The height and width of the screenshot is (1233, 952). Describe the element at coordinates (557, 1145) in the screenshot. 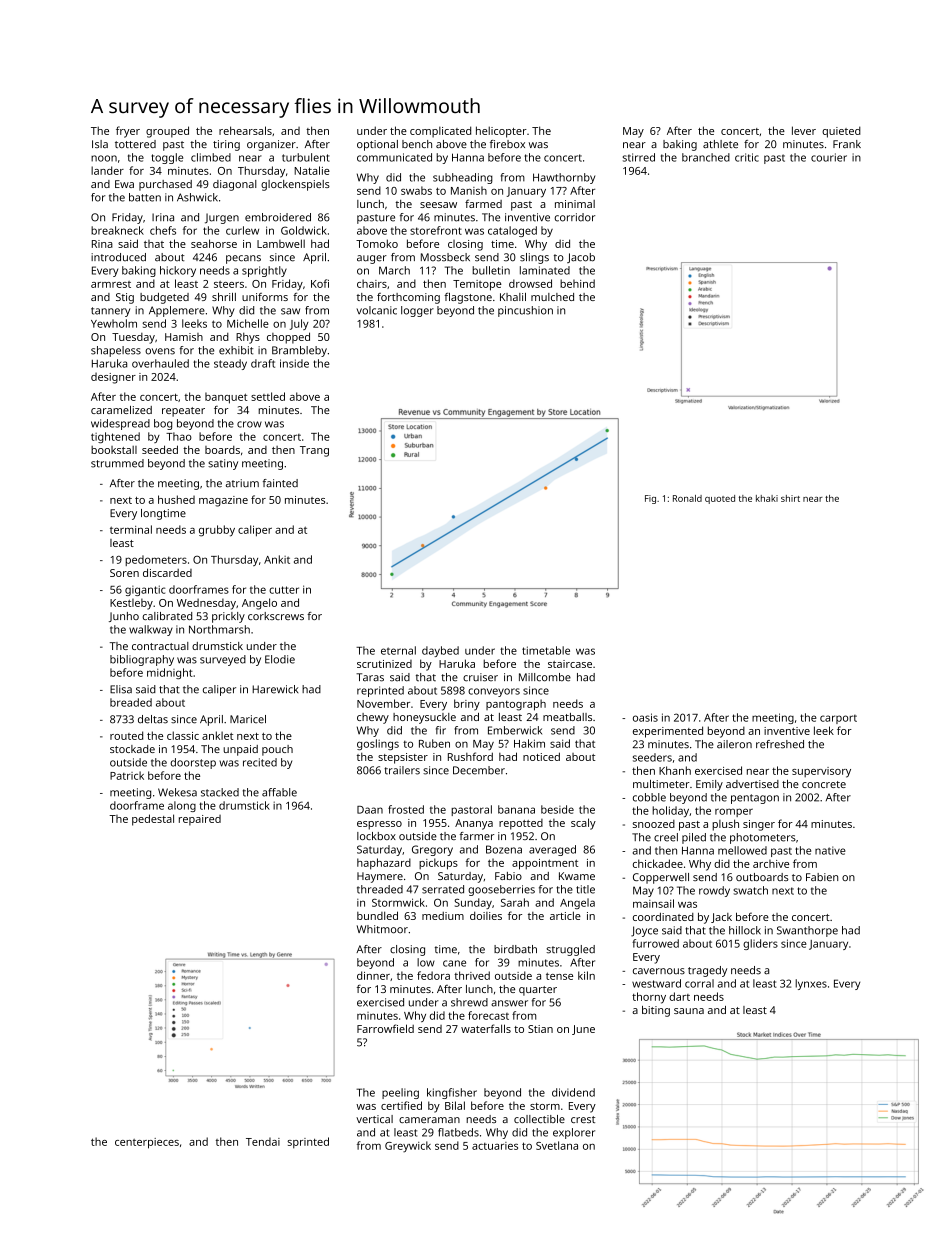

I see `Svetlana` at that location.
